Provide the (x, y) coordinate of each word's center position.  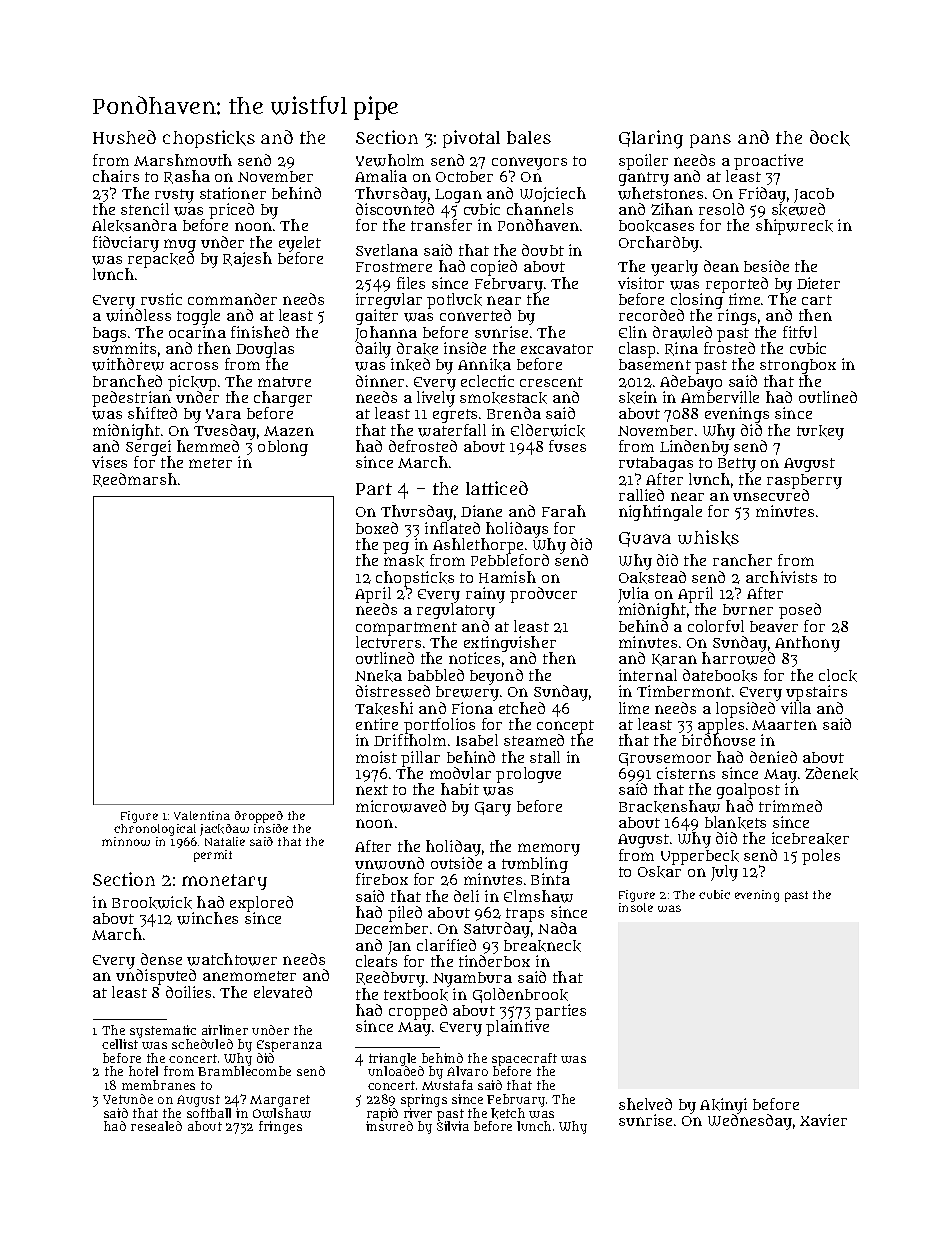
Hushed (124, 137)
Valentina (202, 815)
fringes (280, 1127)
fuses (567, 446)
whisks (708, 538)
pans (710, 141)
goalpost (748, 791)
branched (127, 381)
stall (545, 757)
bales (529, 137)
